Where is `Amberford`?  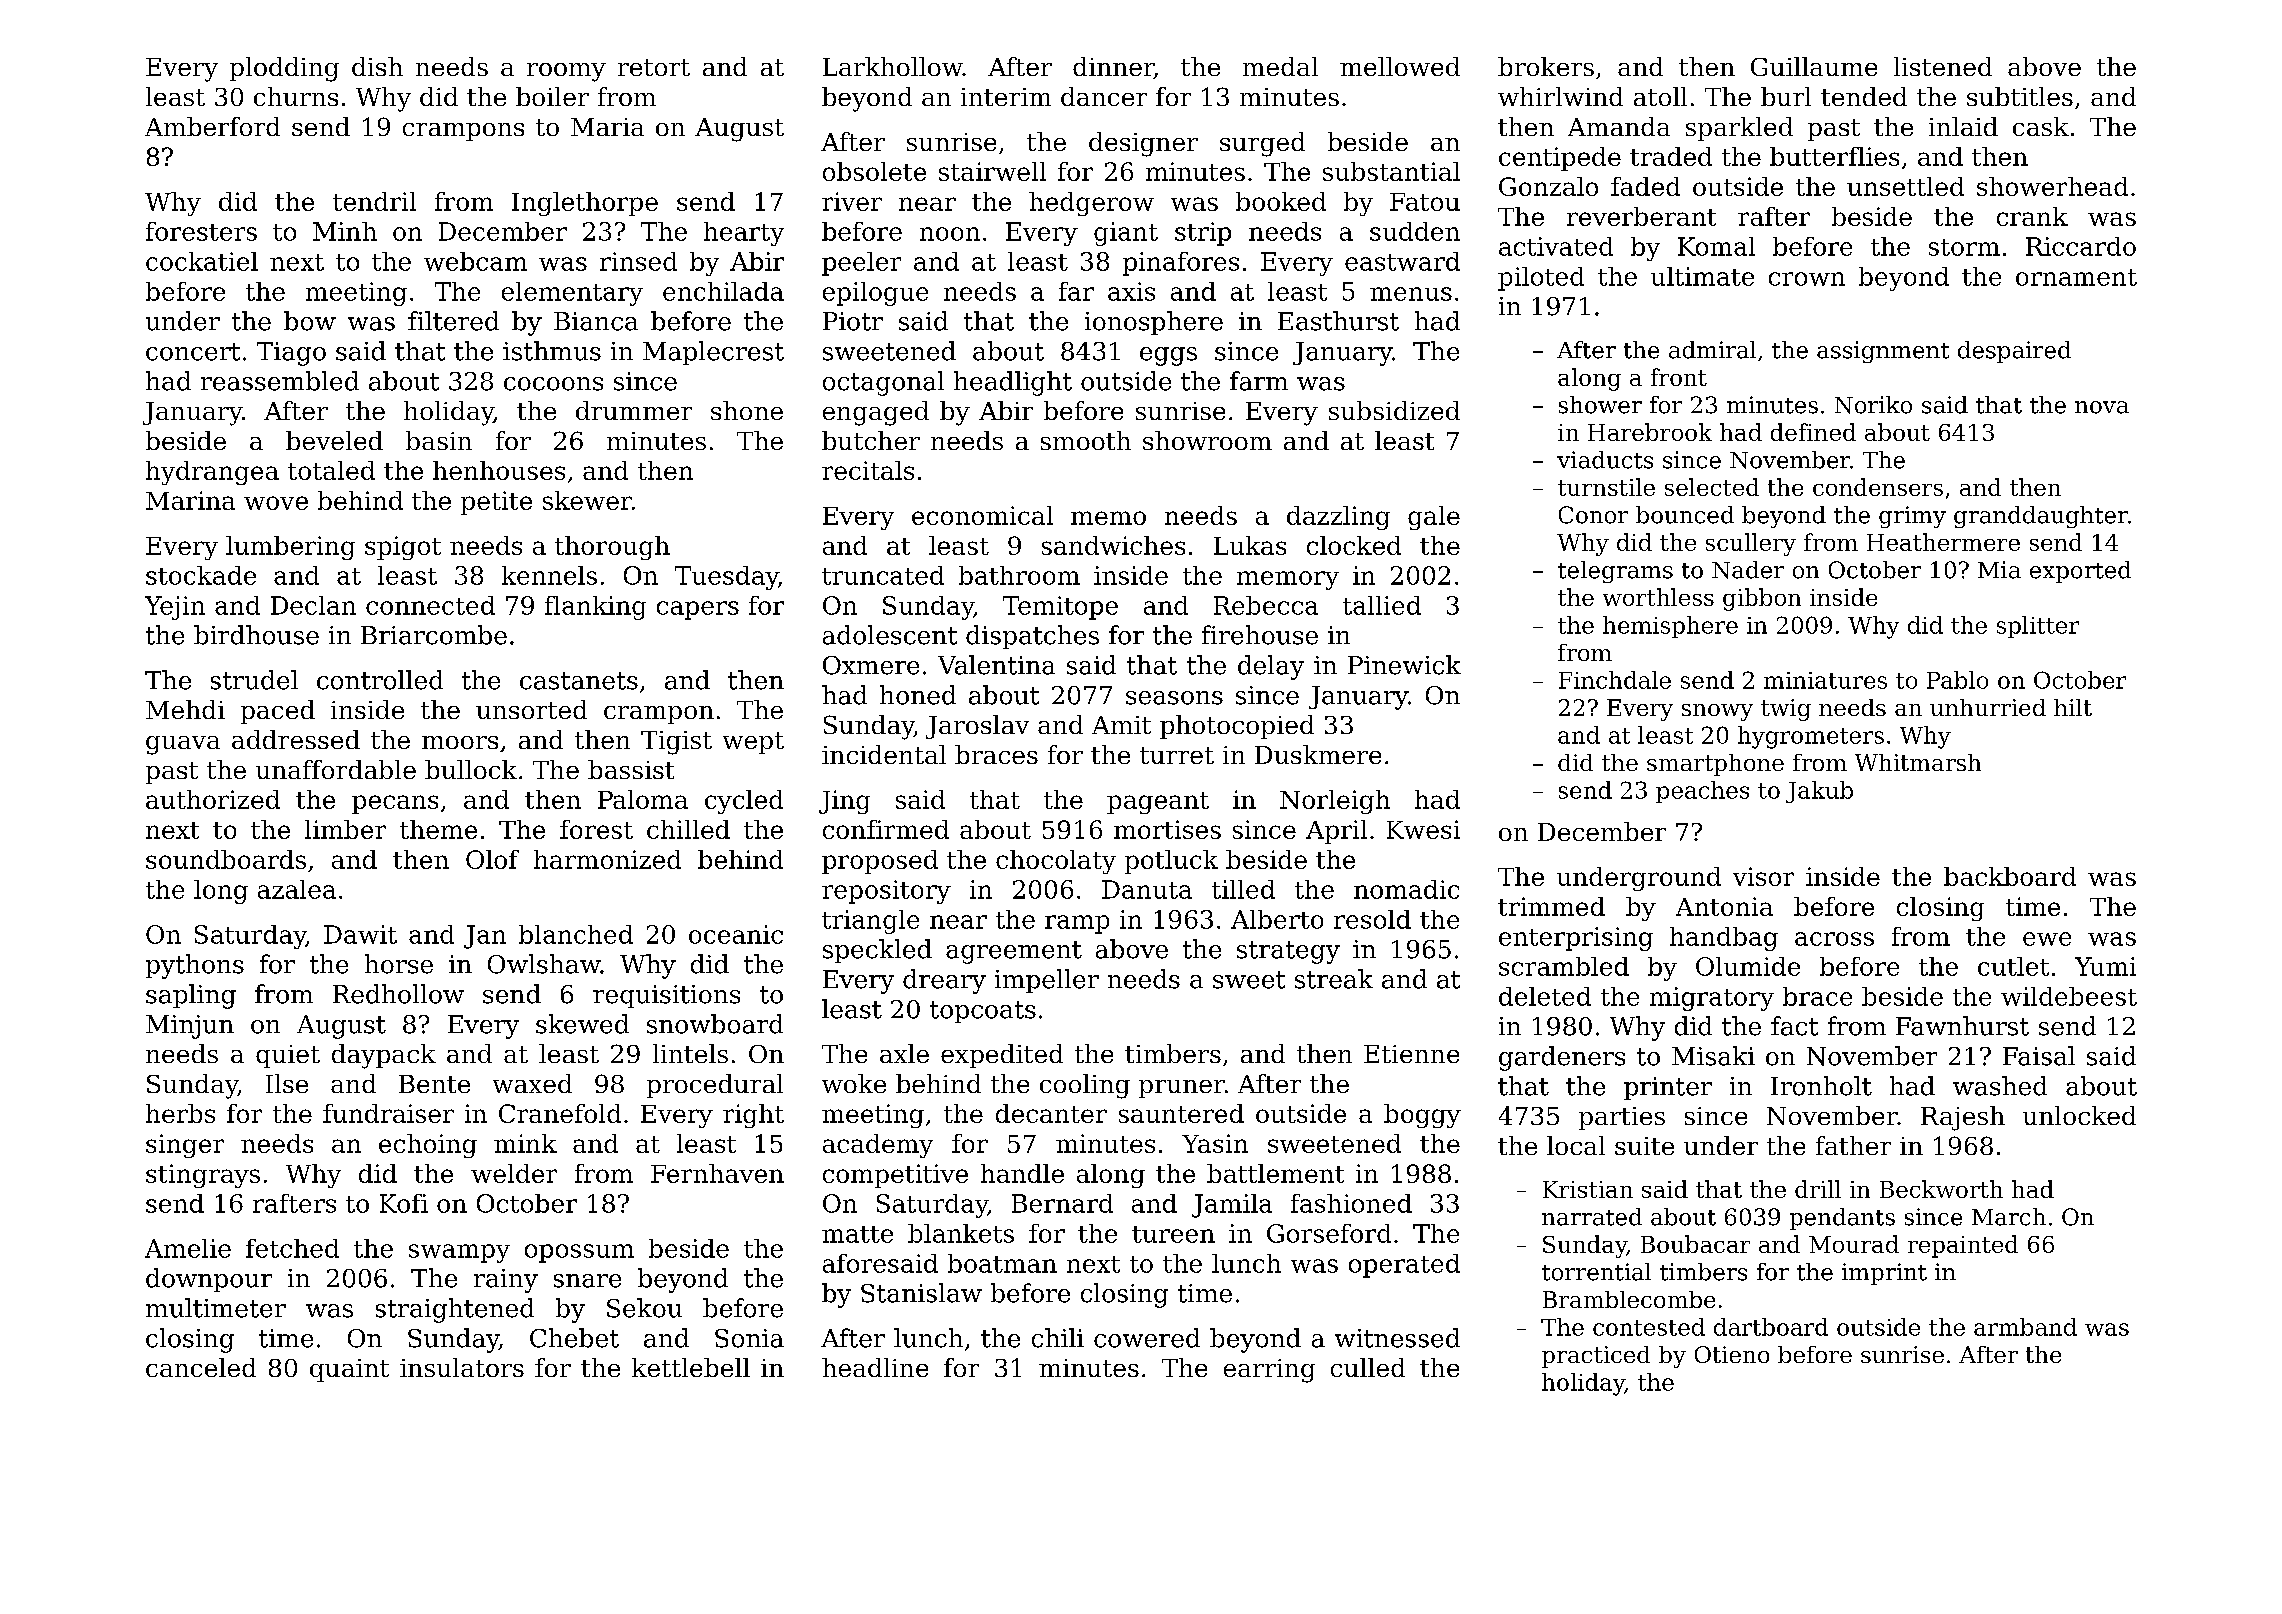 Amberford is located at coordinates (212, 126).
